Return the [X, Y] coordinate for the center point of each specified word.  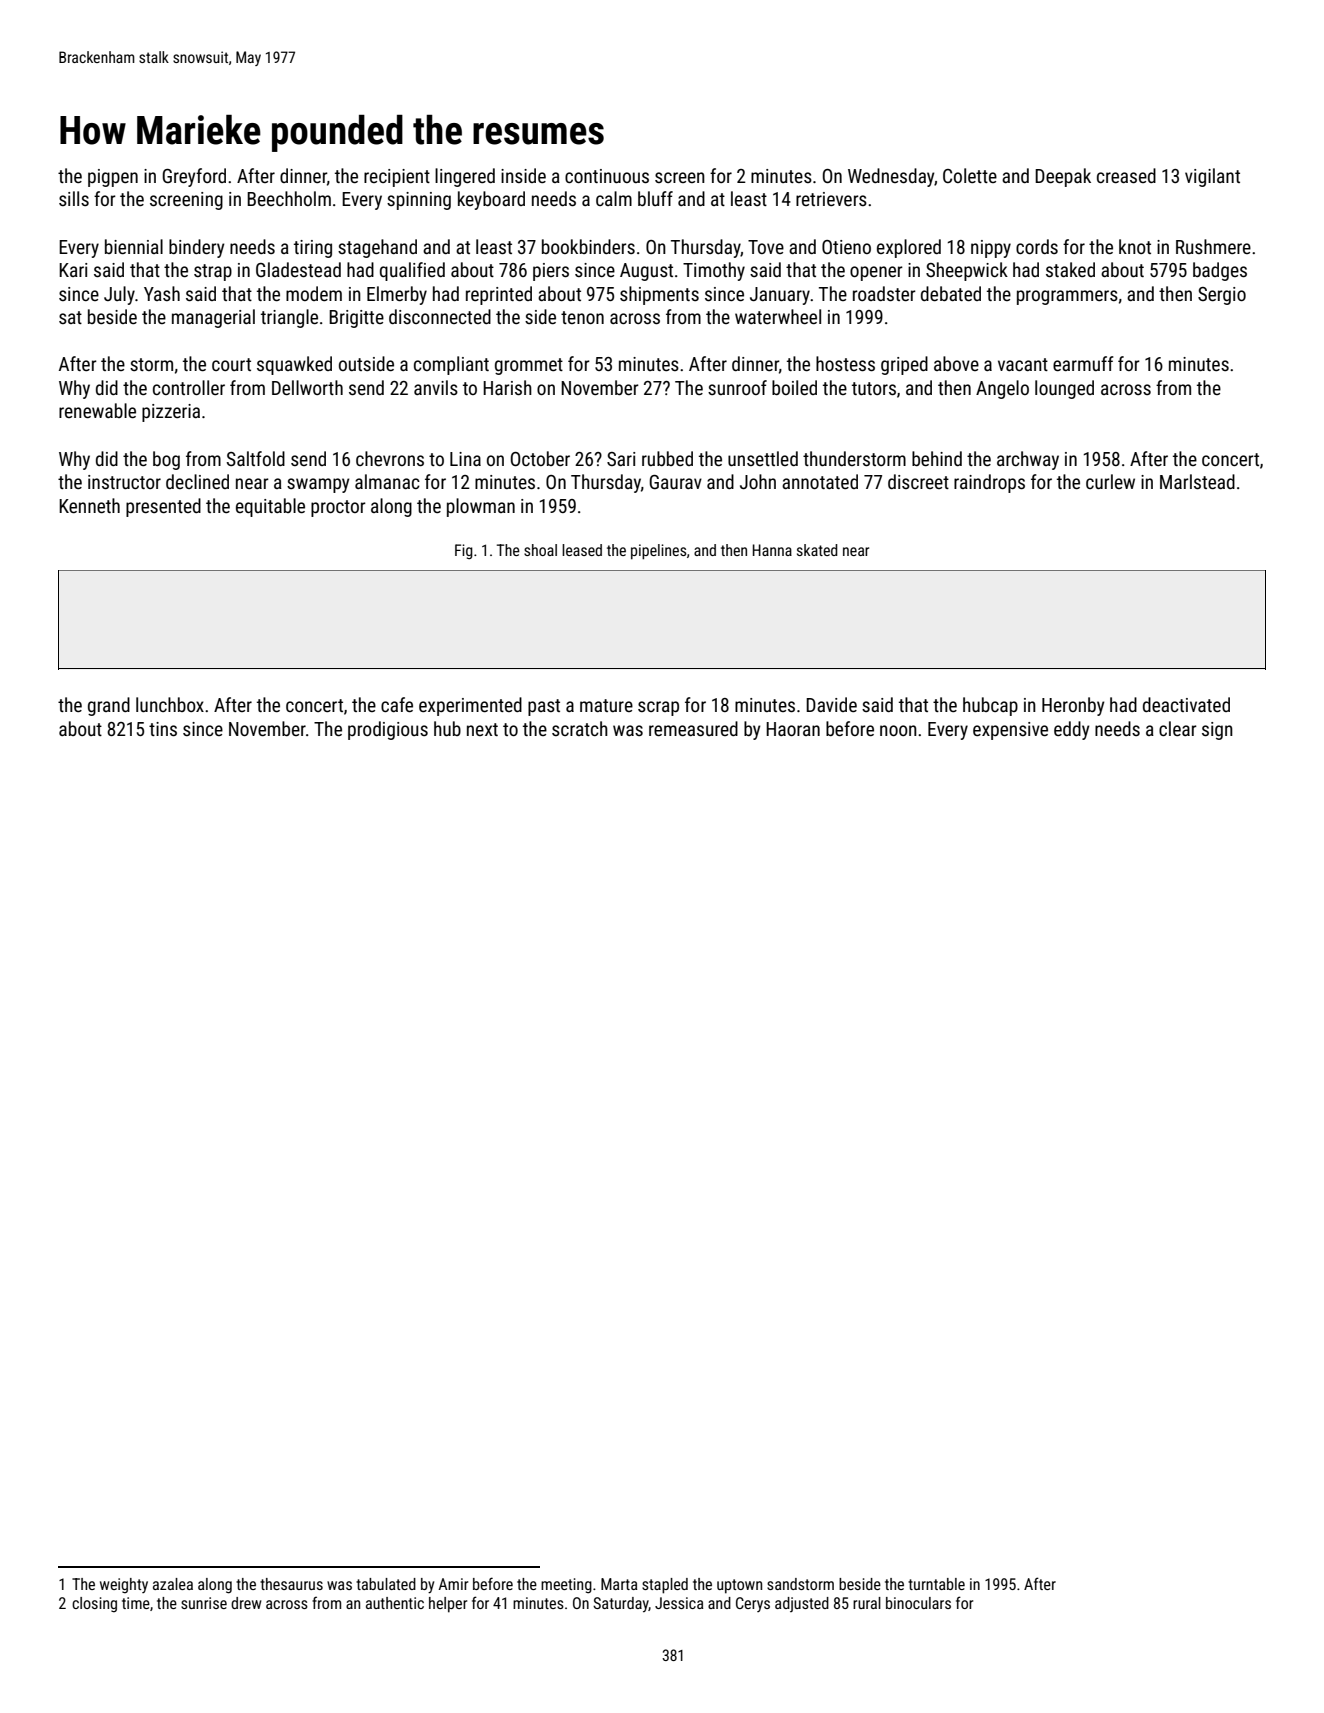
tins [163, 729]
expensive [1010, 731]
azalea [173, 1584]
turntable [936, 1584]
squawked [294, 365]
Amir [453, 1584]
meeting [566, 1586]
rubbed [667, 458]
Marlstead [1197, 481]
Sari [621, 459]
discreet [918, 481]
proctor [338, 508]
